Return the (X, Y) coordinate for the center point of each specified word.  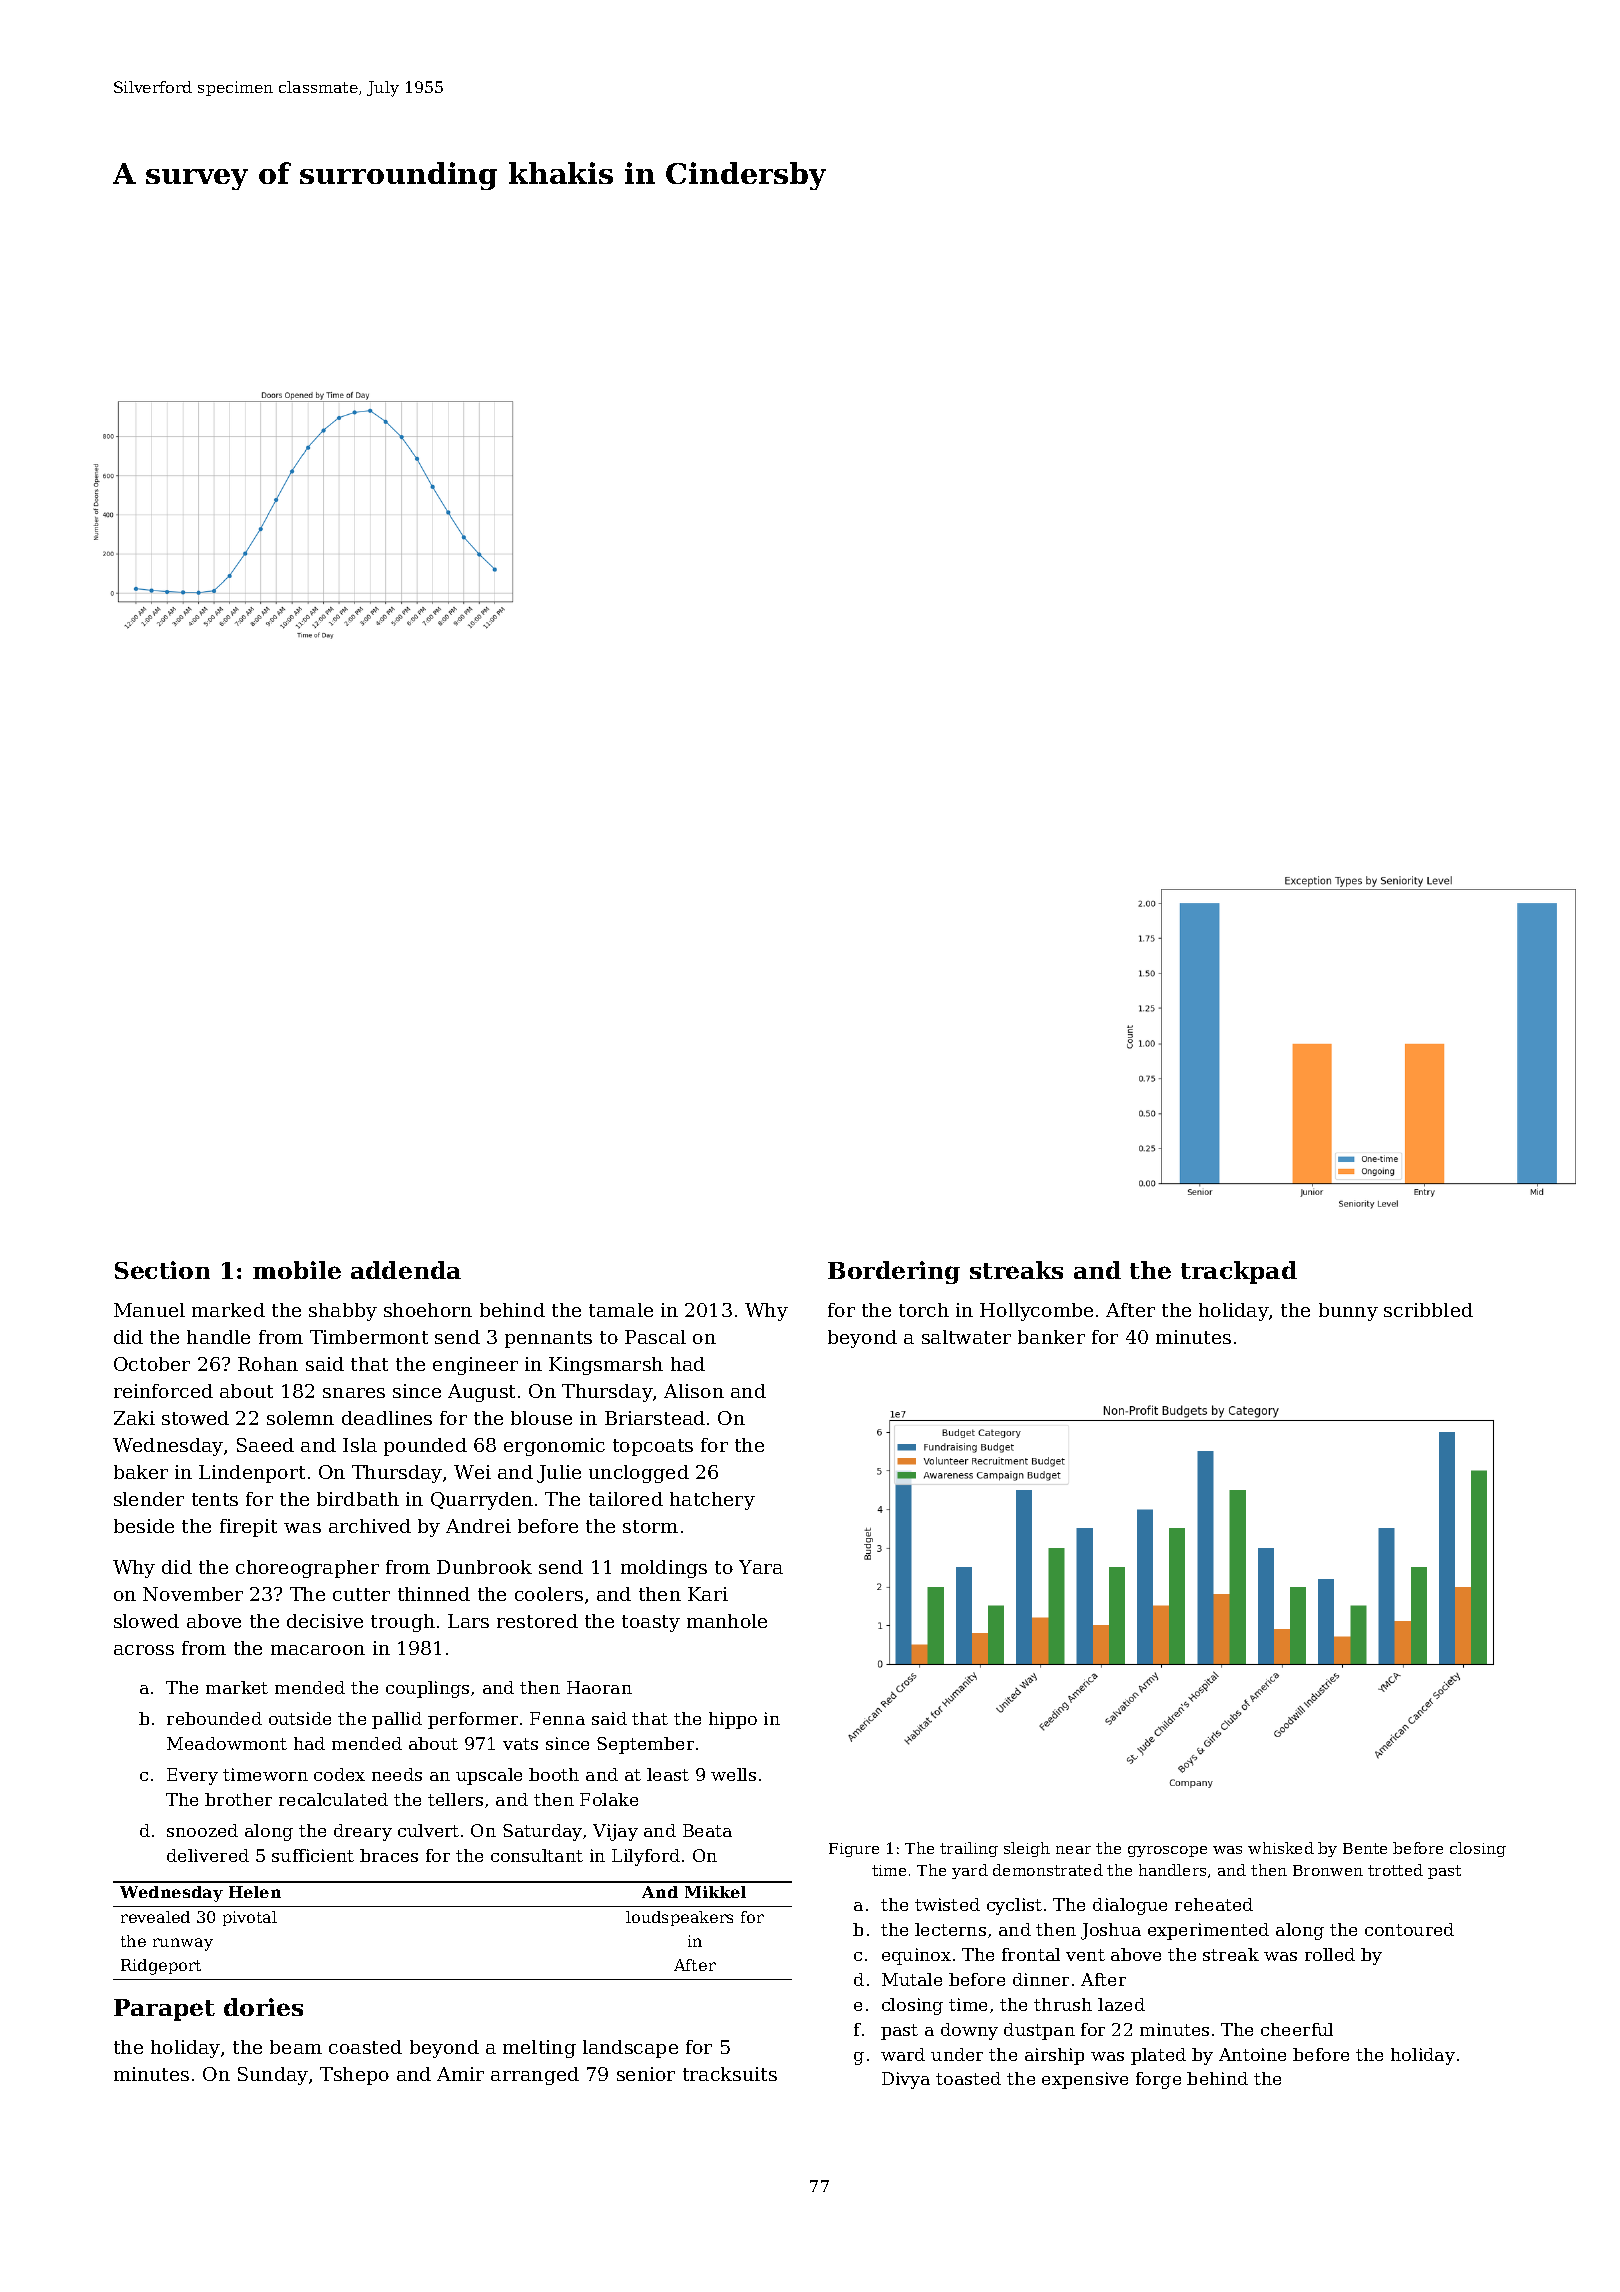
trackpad (1239, 1272)
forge (1158, 2080)
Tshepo (354, 2076)
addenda (406, 1270)
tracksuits (730, 2074)
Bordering (894, 1272)
